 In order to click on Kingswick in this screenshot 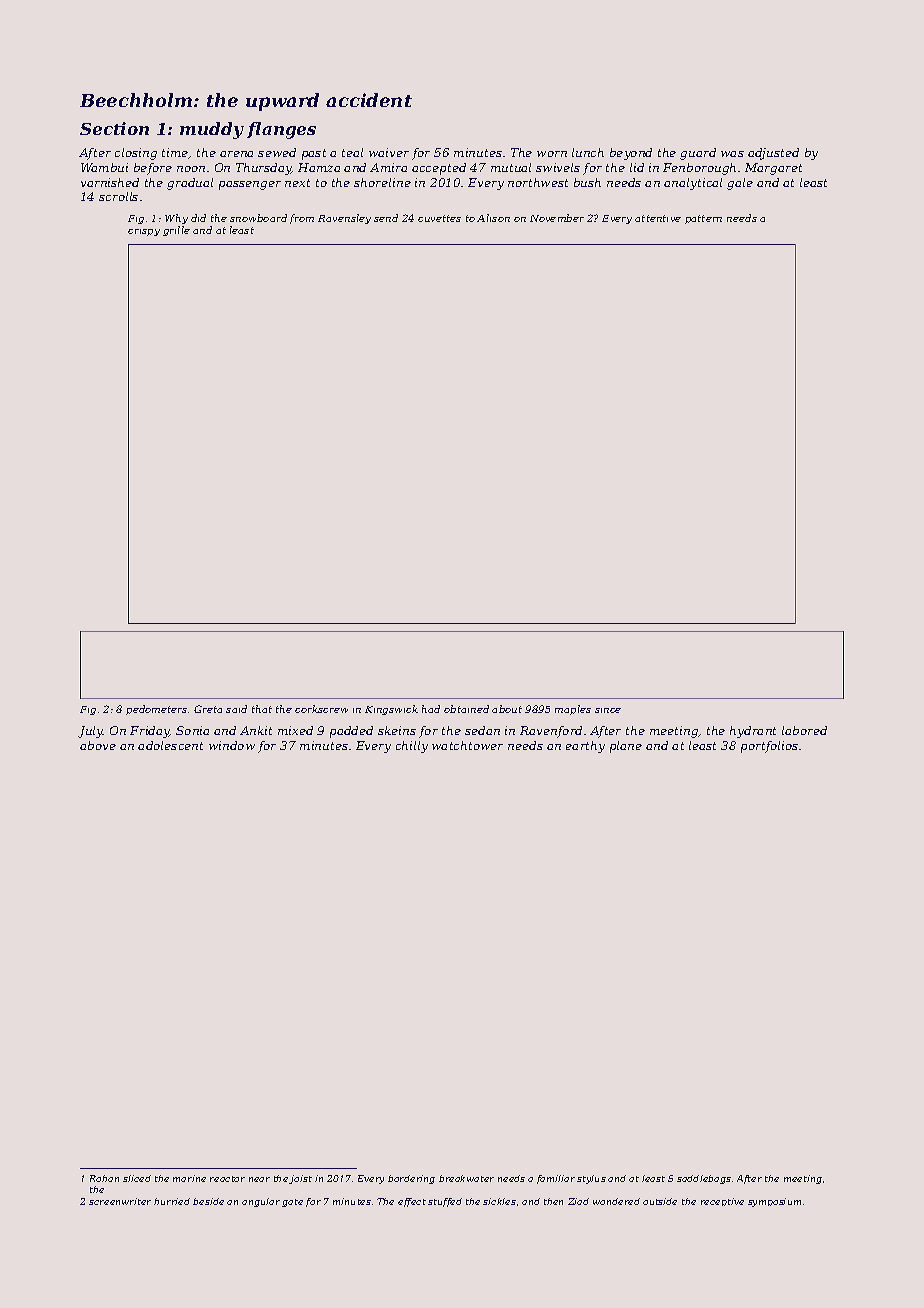, I will do `click(391, 710)`.
